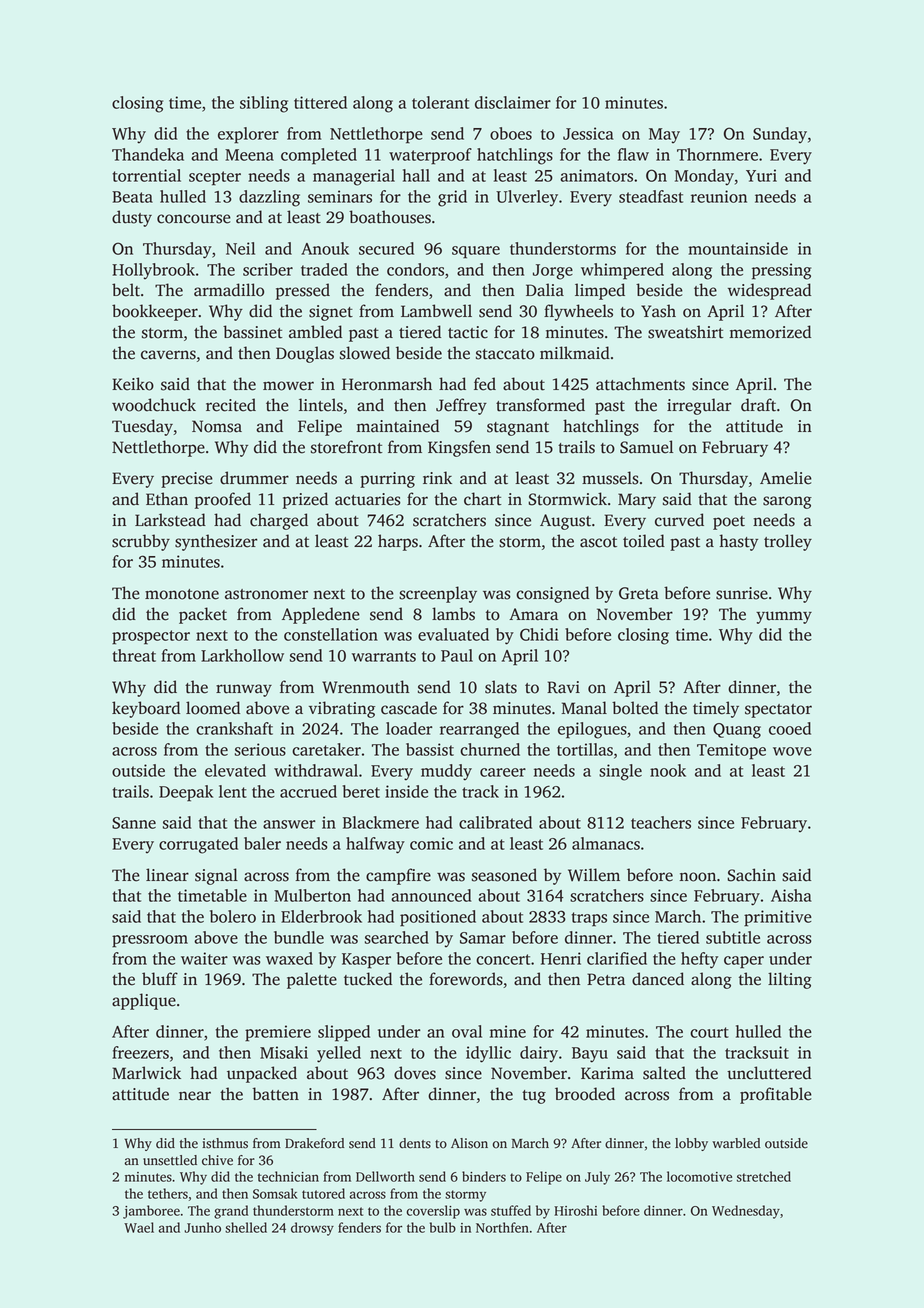  Describe the element at coordinates (781, 271) in the screenshot. I see `pressing` at that location.
